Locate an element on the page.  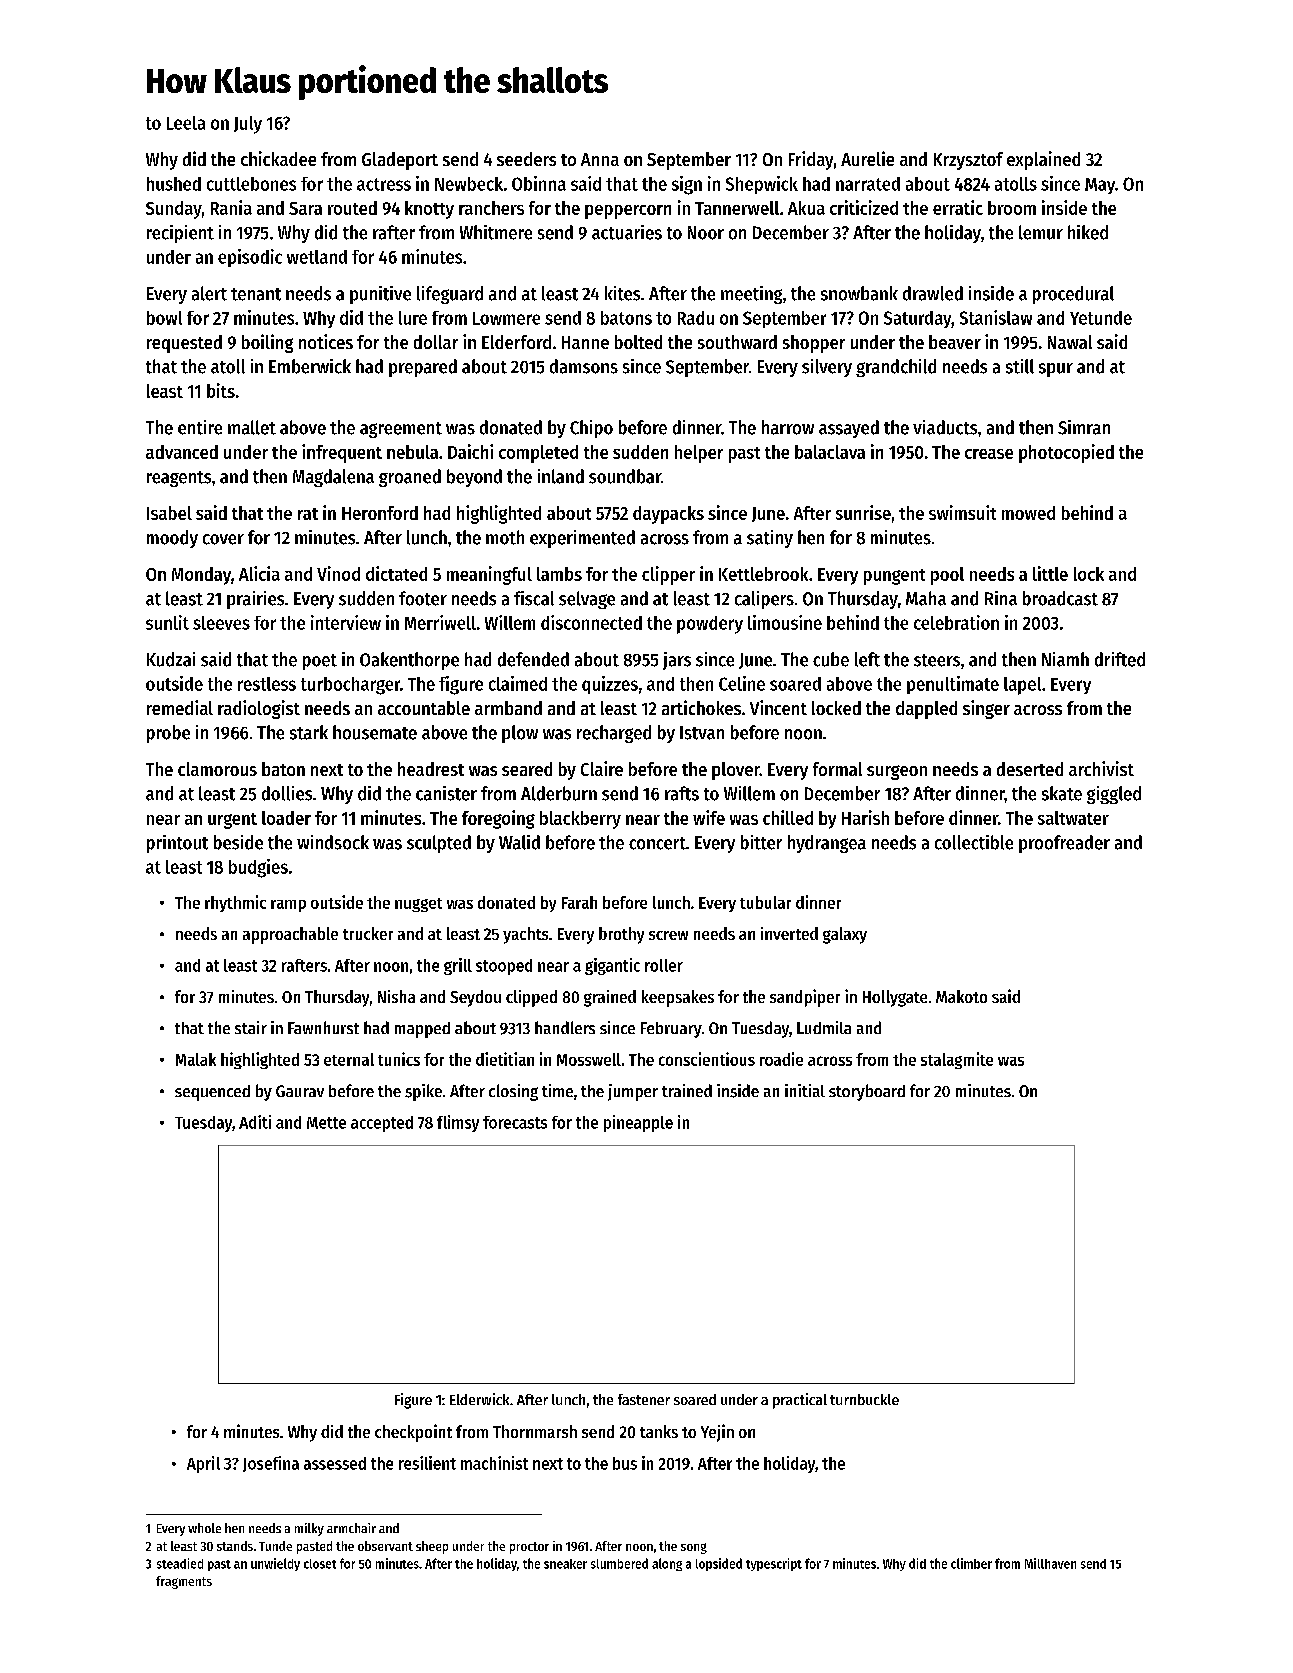
proofreader is located at coordinates (1064, 844).
